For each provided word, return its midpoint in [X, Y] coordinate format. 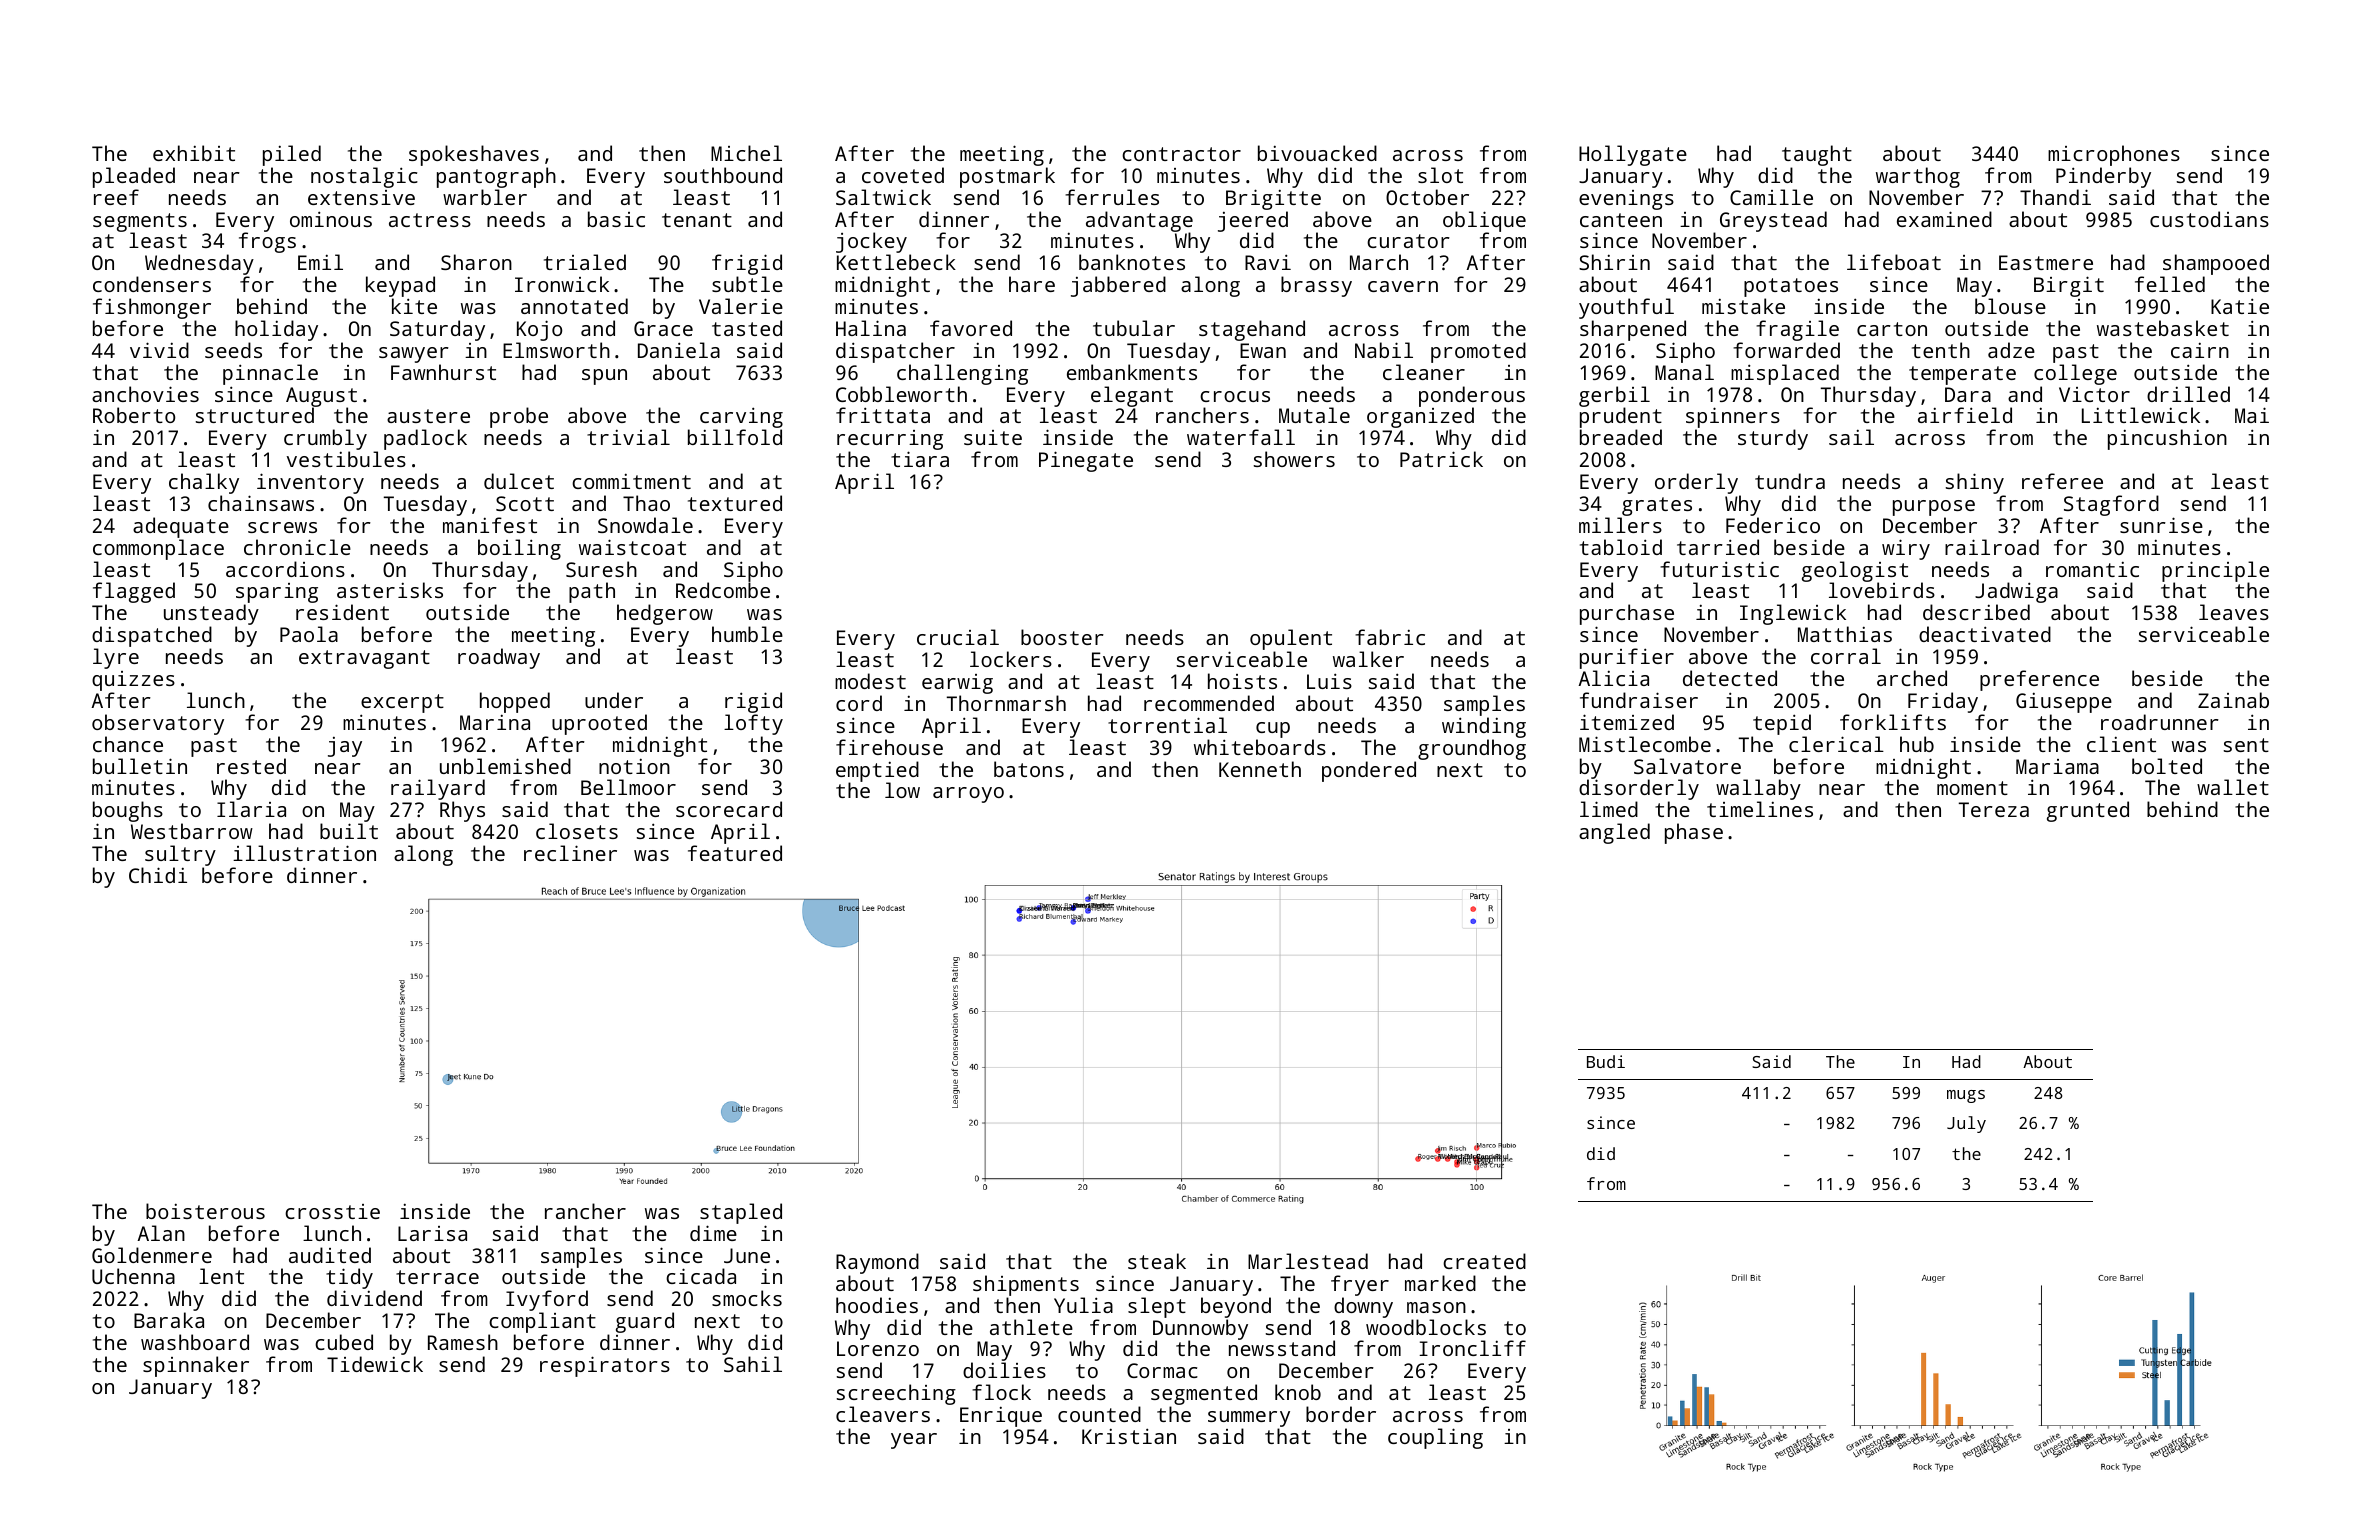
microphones [2114, 155]
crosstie [332, 1211]
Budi [1606, 1061]
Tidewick [375, 1364]
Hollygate [1633, 155]
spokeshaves [474, 155]
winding [1484, 727]
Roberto [134, 415]
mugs [1966, 1096]
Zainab [2233, 700]
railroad [1992, 547]
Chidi [158, 875]
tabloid [1621, 547]
